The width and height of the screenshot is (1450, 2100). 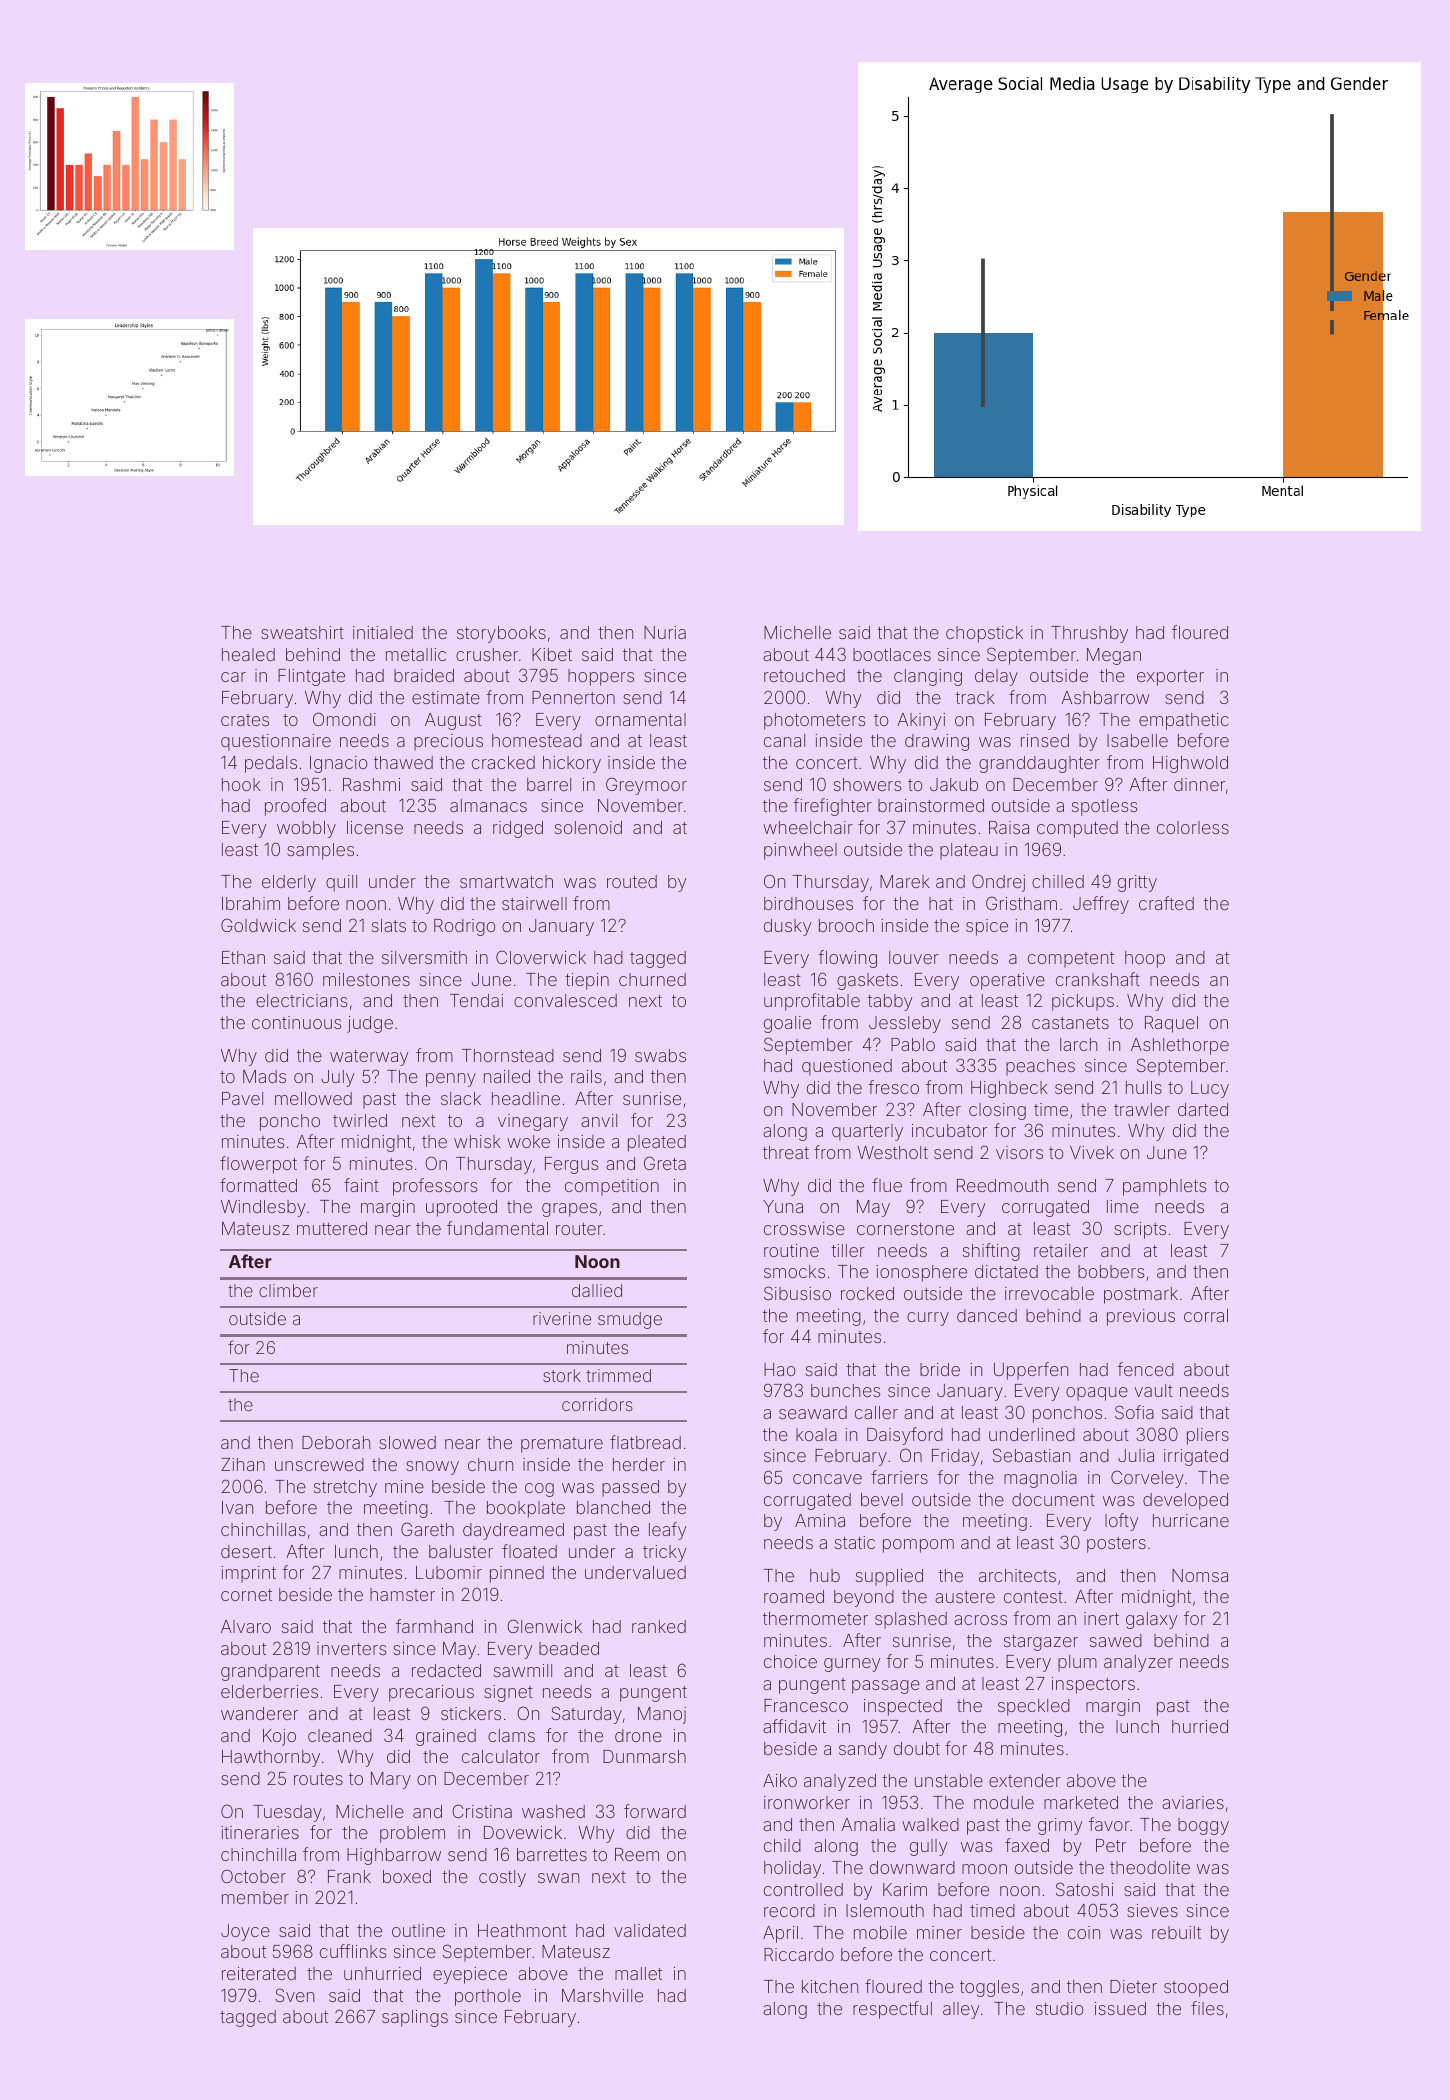 What do you see at coordinates (892, 654) in the screenshot?
I see `bootlaces` at bounding box center [892, 654].
